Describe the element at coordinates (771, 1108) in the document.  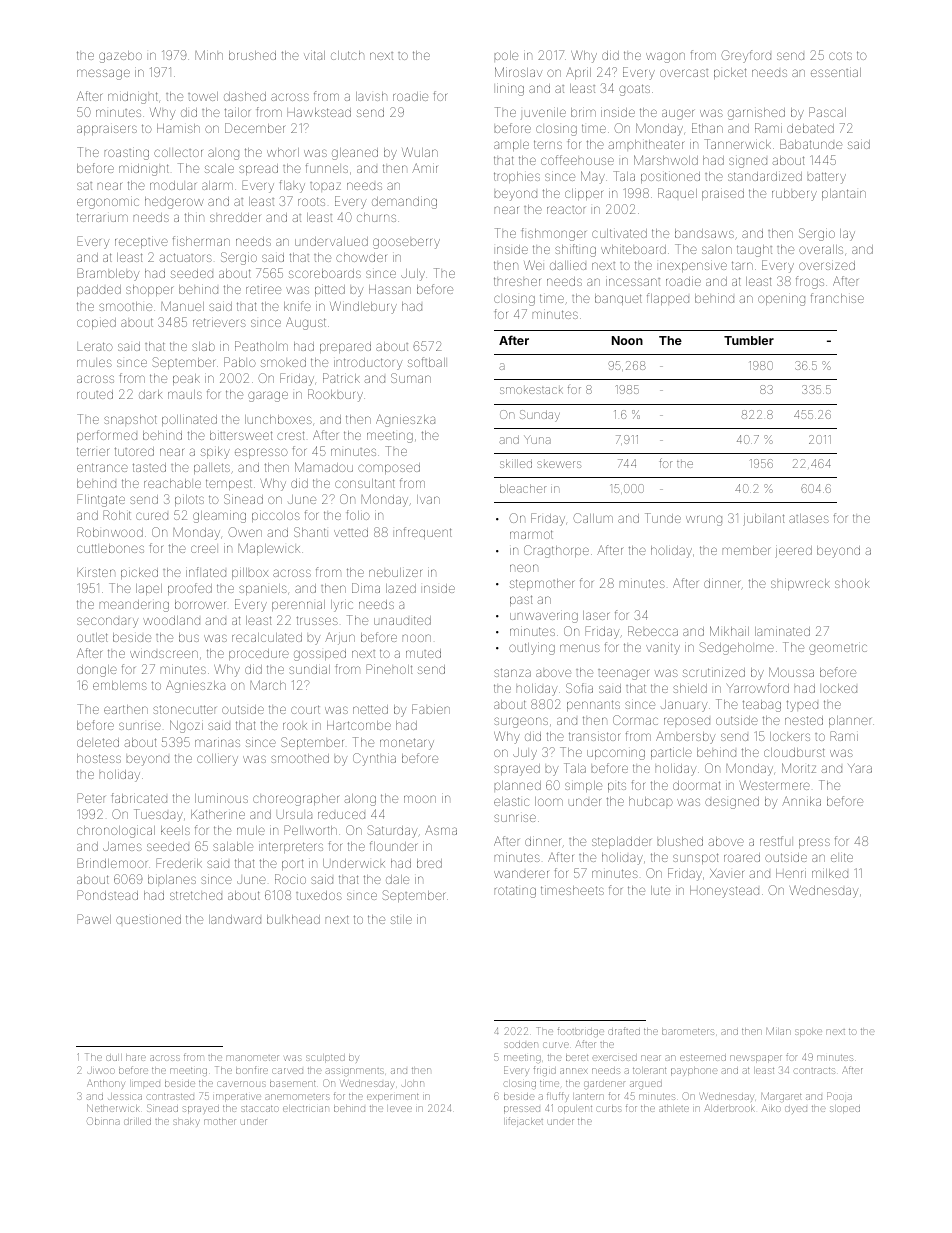
I see `Aiko` at that location.
